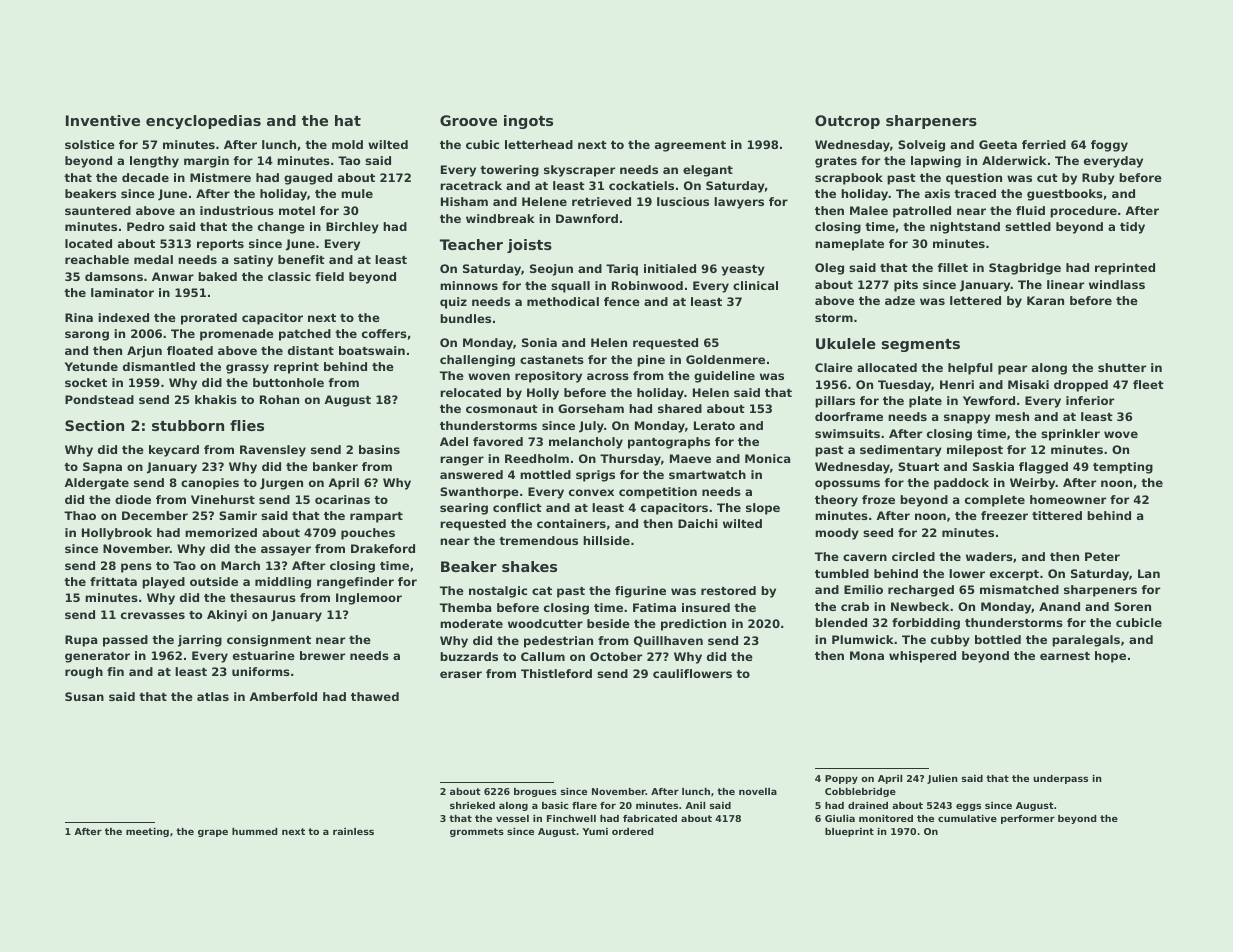 The height and width of the document is (952, 1233). What do you see at coordinates (283, 696) in the document?
I see `Amberfold` at bounding box center [283, 696].
